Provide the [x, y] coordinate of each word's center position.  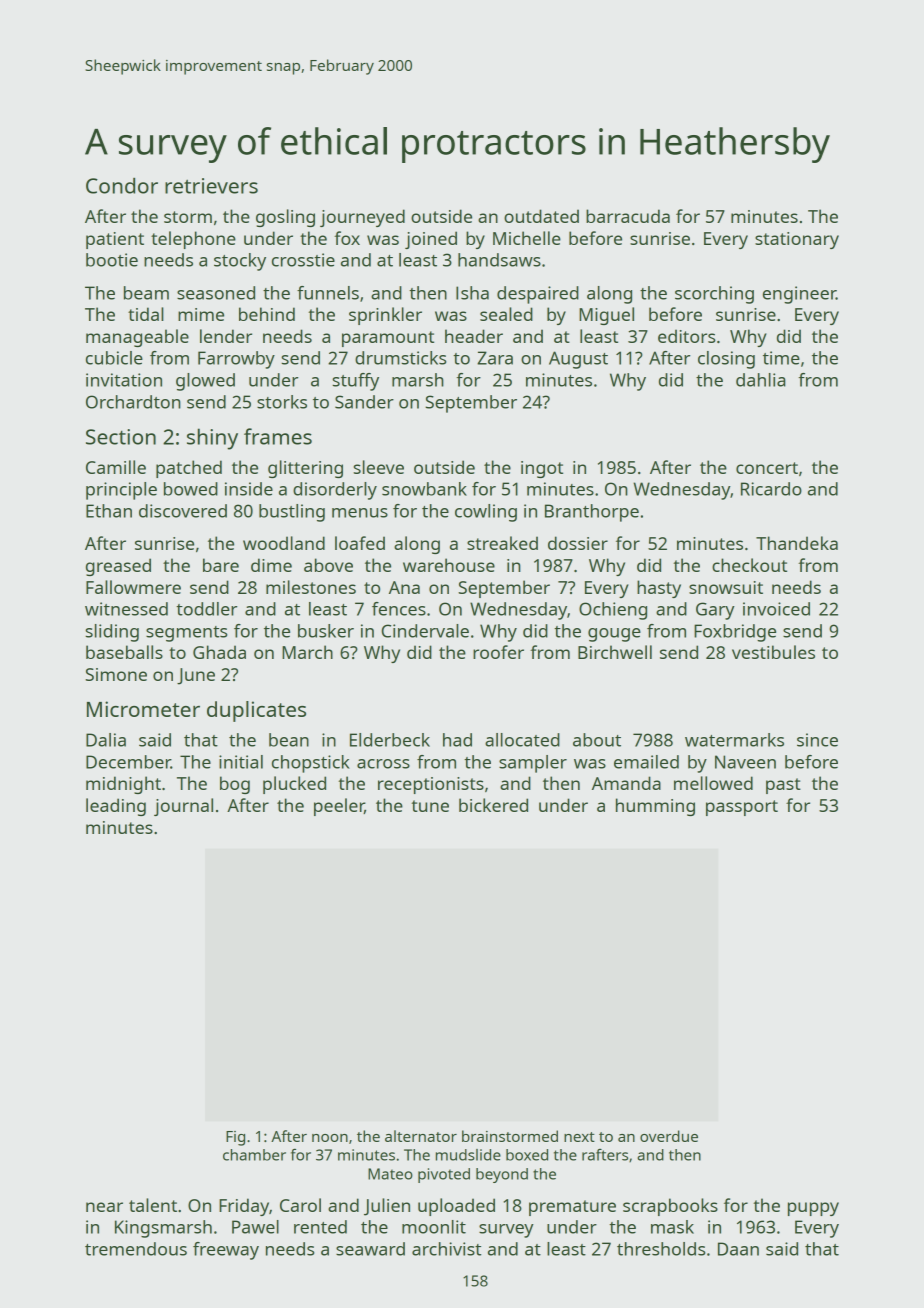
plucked [294, 785]
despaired [538, 295]
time [781, 358]
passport [742, 808]
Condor [122, 186]
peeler [339, 807]
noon [330, 1138]
